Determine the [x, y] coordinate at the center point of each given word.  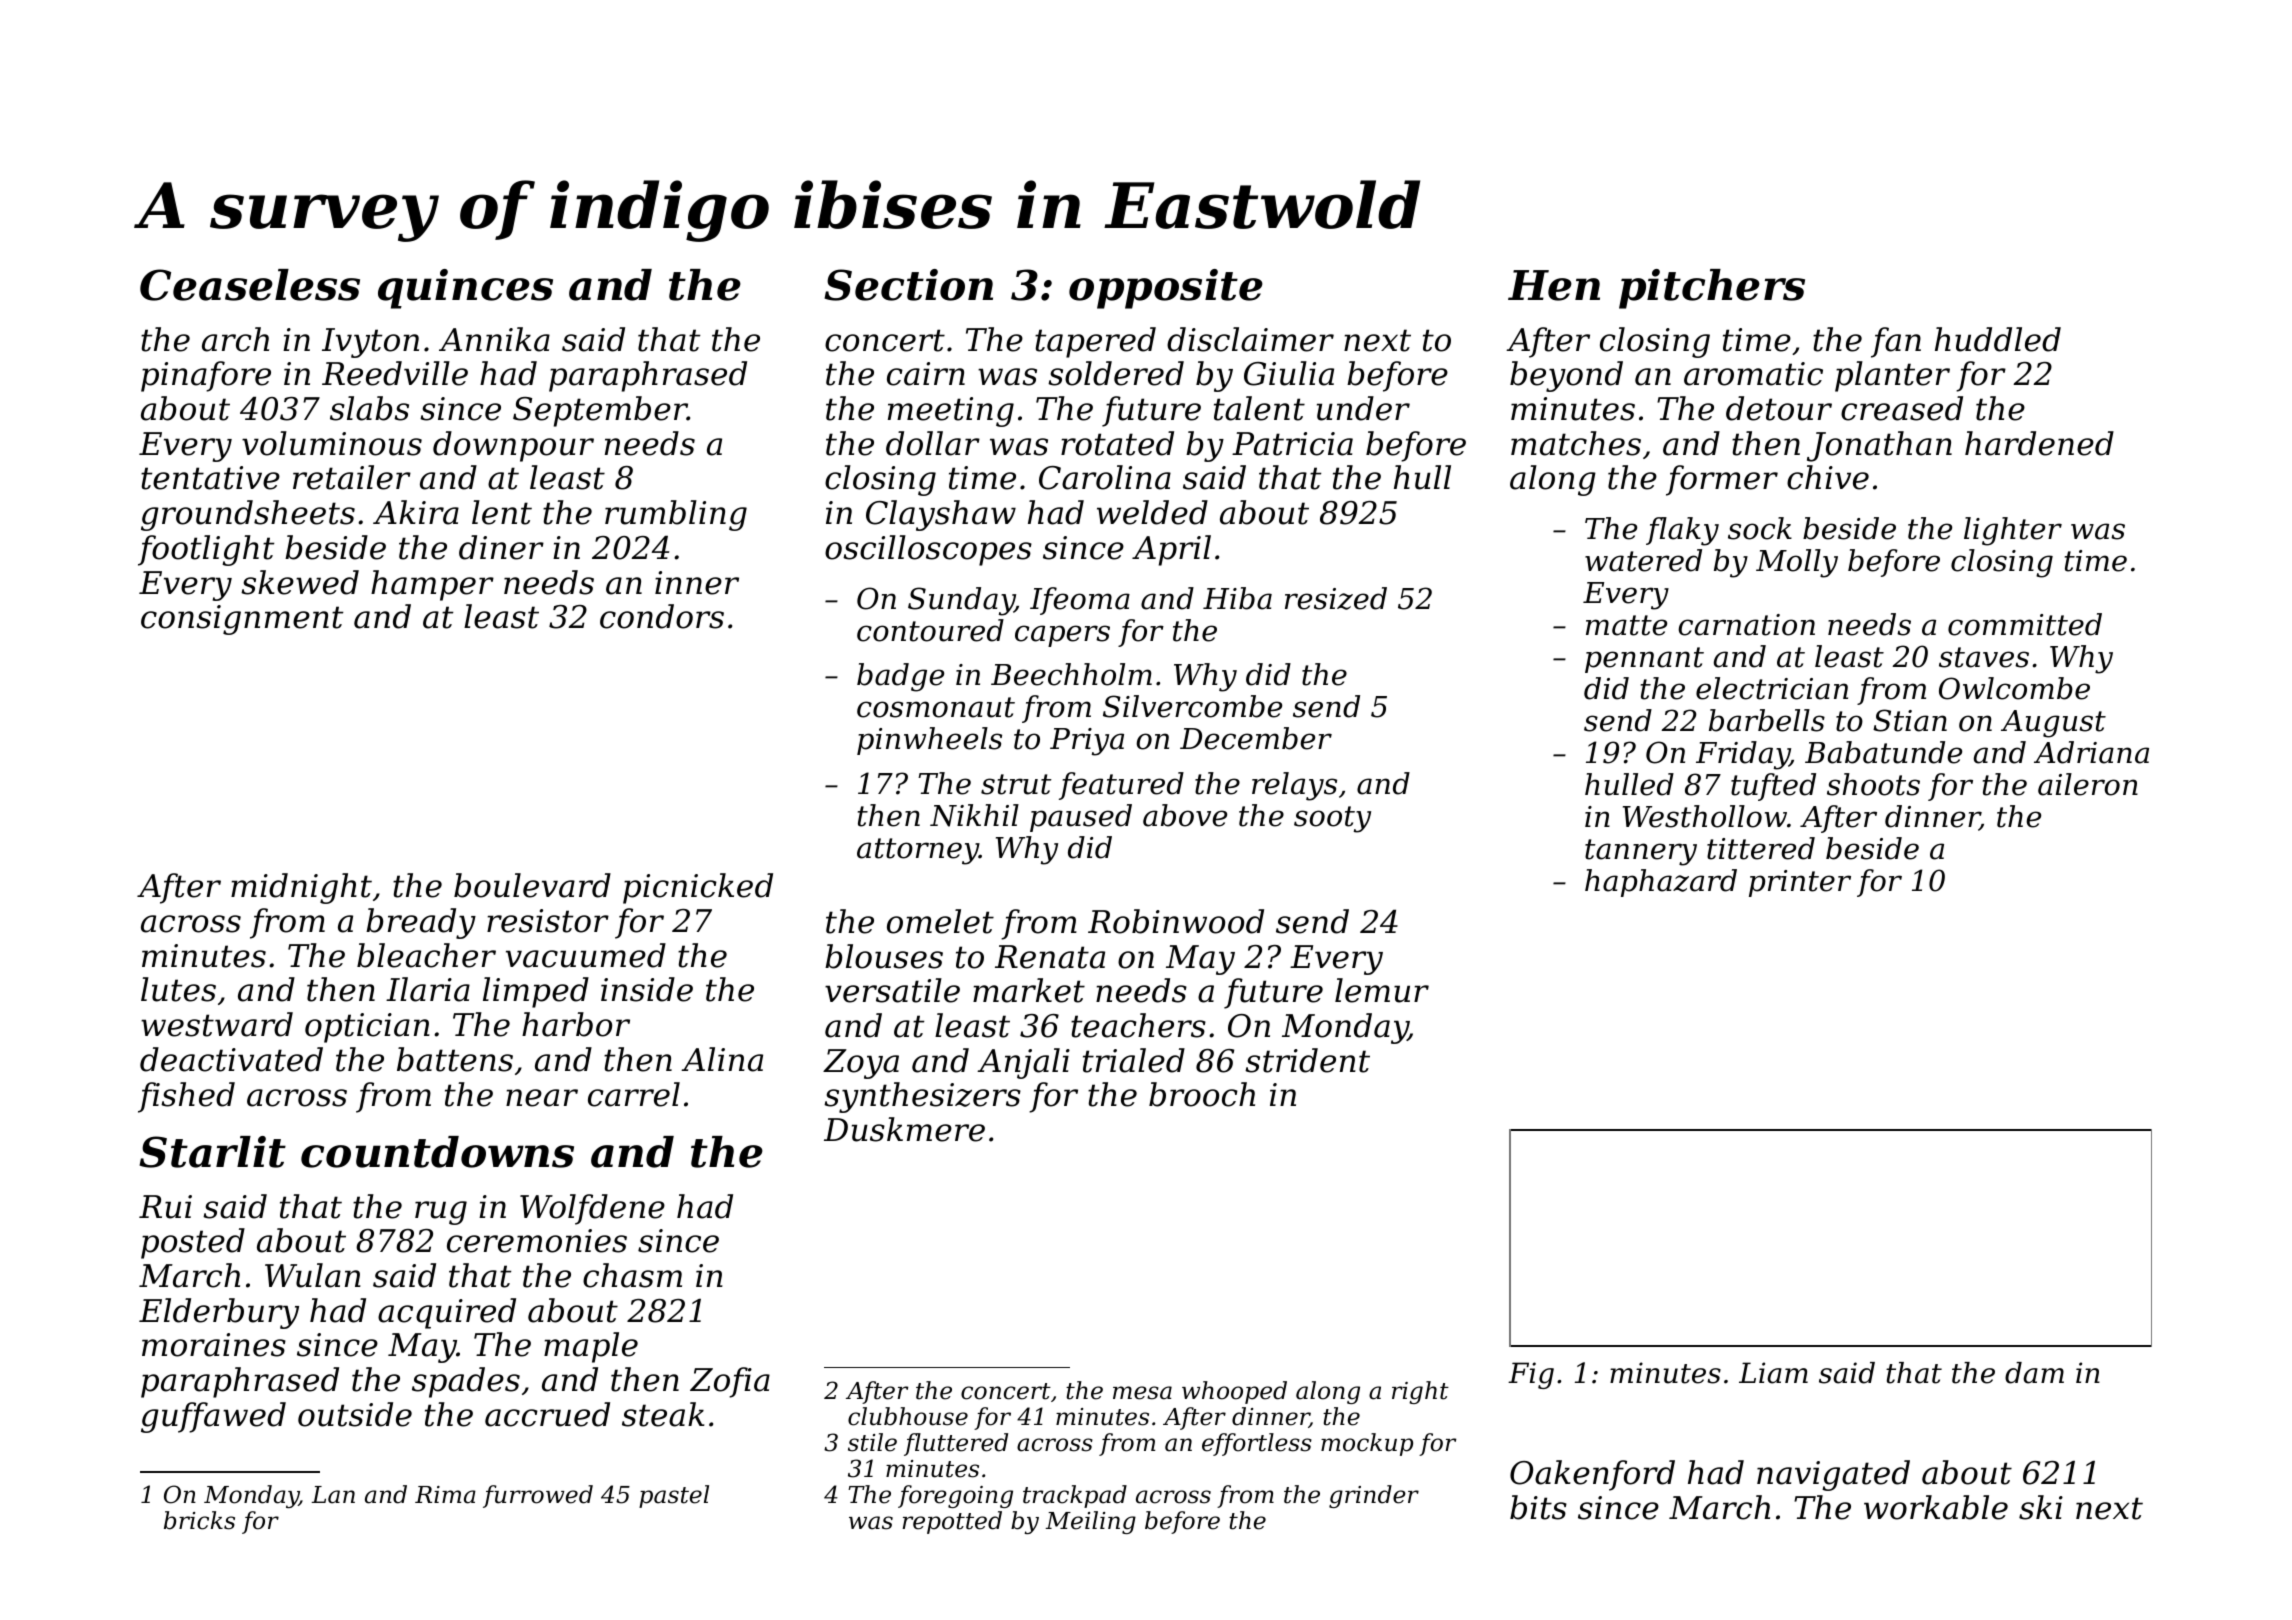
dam [2034, 1373]
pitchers [1712, 289]
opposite [1166, 289]
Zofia [730, 1382]
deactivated [231, 1059]
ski [2041, 1507]
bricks [199, 1520]
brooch [1202, 1094]
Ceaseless [250, 285]
